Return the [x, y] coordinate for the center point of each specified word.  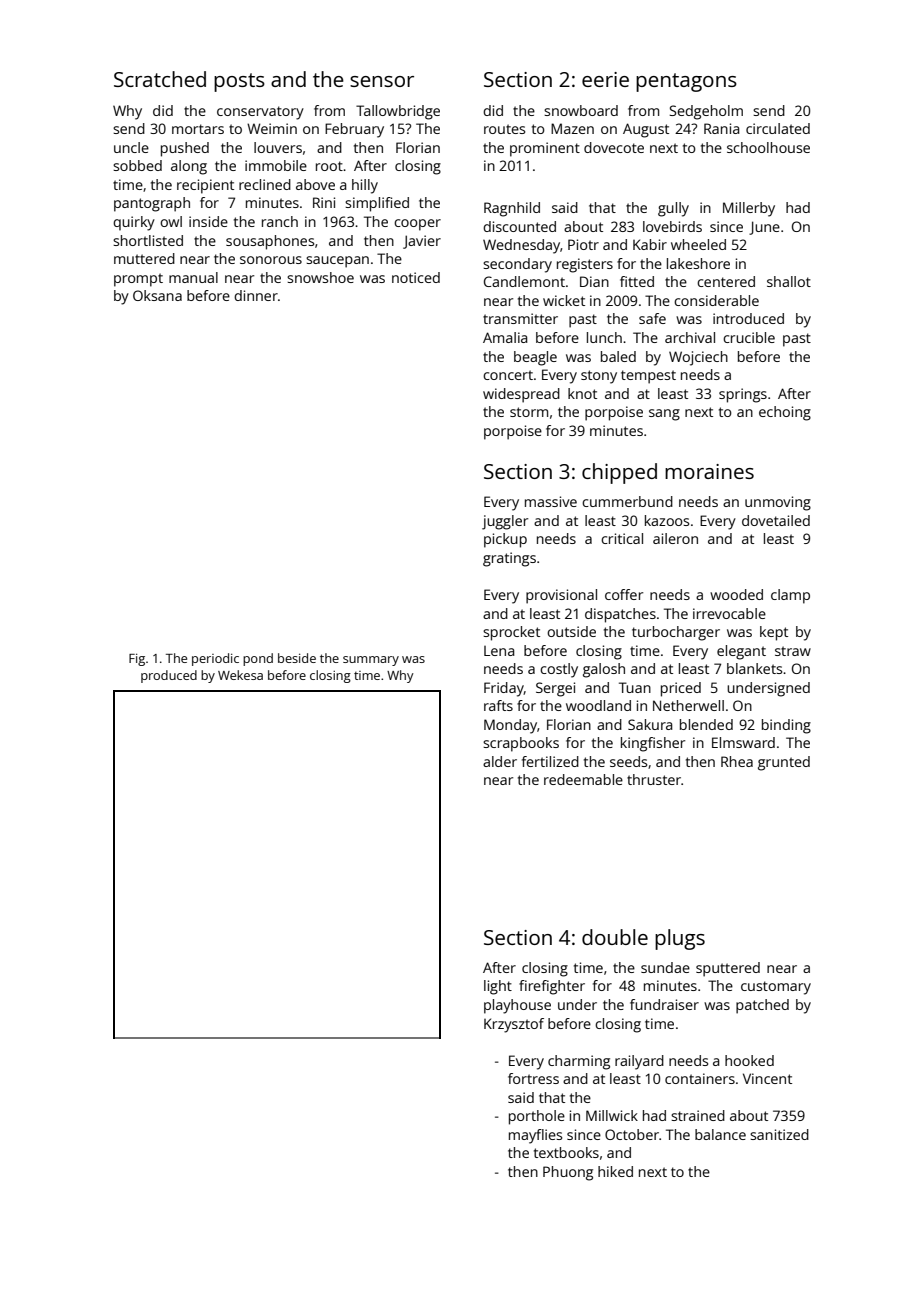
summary [371, 661]
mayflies [535, 1136]
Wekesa [240, 675]
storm [529, 412]
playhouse [517, 1006]
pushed [185, 149]
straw [793, 651]
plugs [680, 939]
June [764, 228]
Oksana [157, 295]
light [498, 987]
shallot [789, 281]
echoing [785, 413]
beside [297, 658]
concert [508, 375]
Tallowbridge [398, 112]
